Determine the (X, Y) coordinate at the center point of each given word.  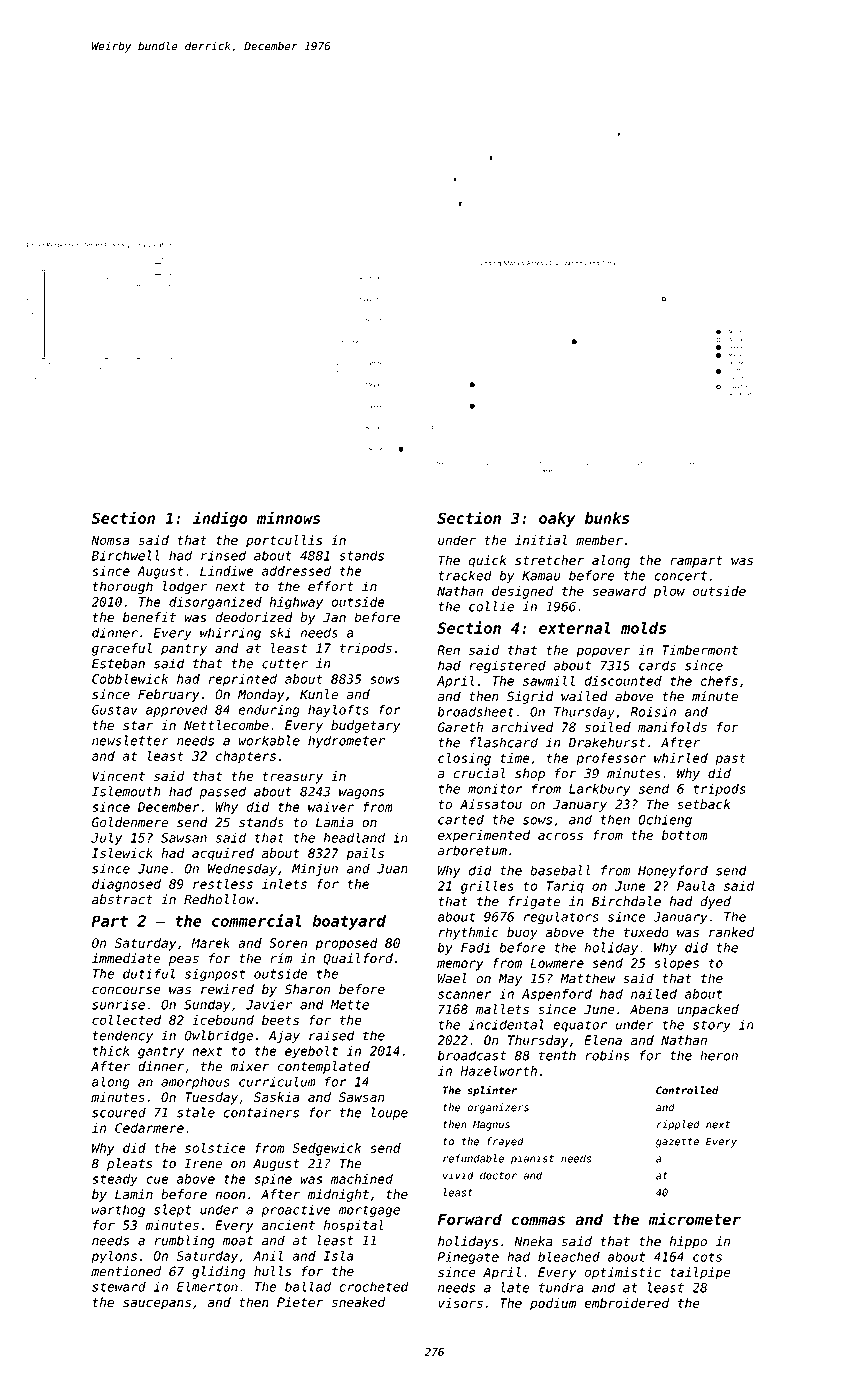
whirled (681, 758)
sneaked (358, 1302)
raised (331, 1035)
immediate (126, 958)
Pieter (300, 1302)
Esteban (118, 663)
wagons (361, 794)
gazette (677, 1143)
